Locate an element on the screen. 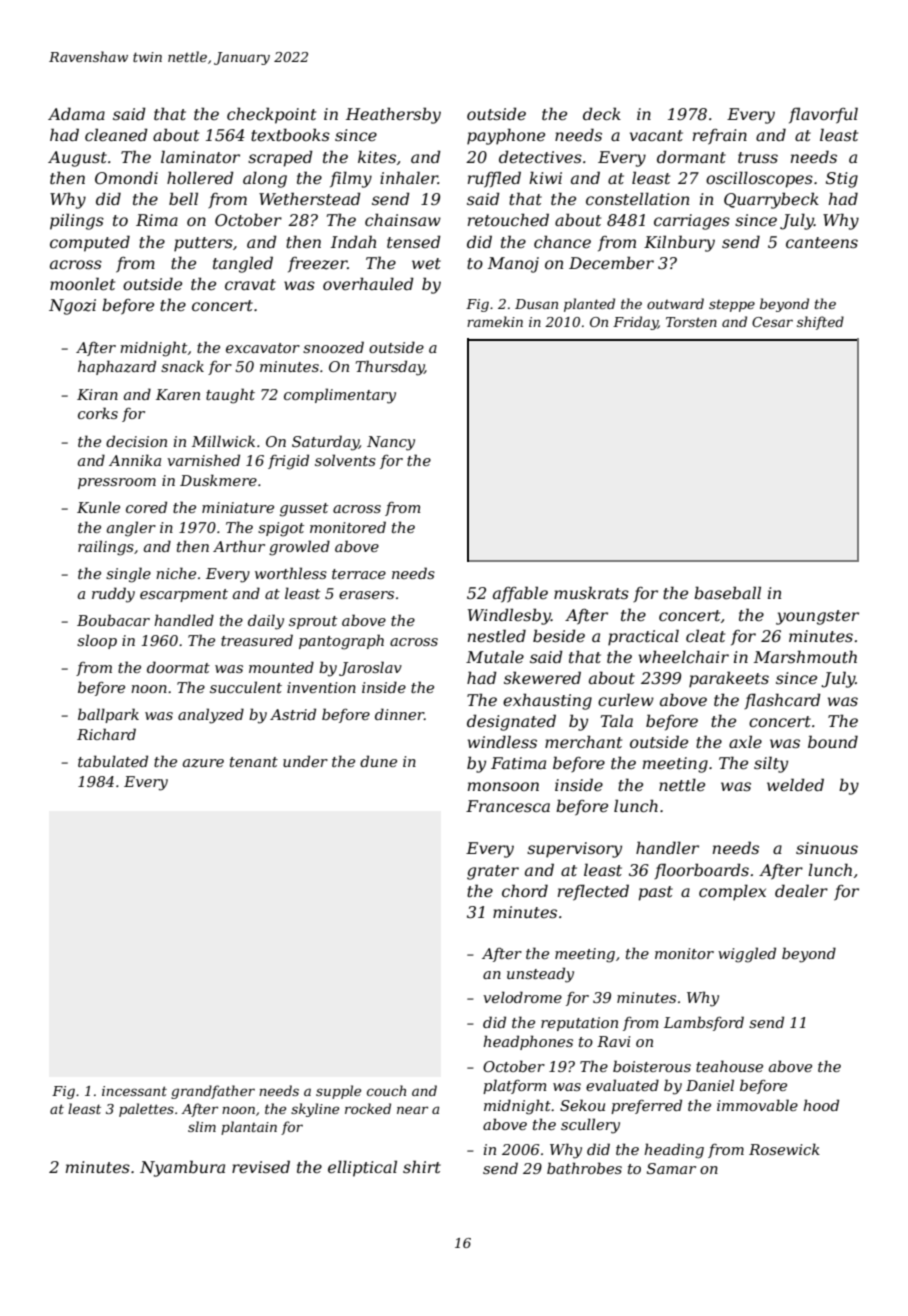  shirt is located at coordinates (422, 1166).
